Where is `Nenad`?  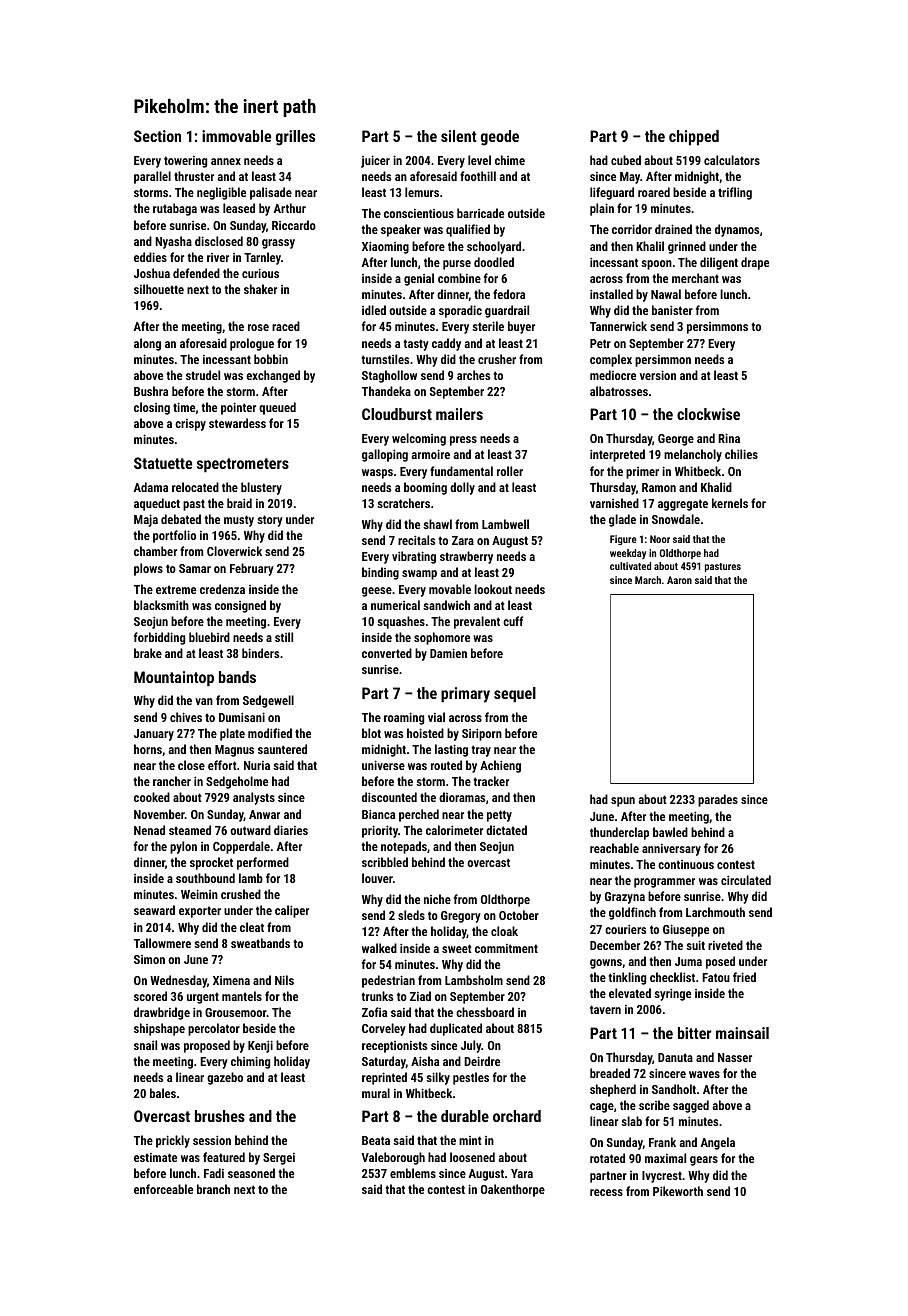 Nenad is located at coordinates (149, 830).
